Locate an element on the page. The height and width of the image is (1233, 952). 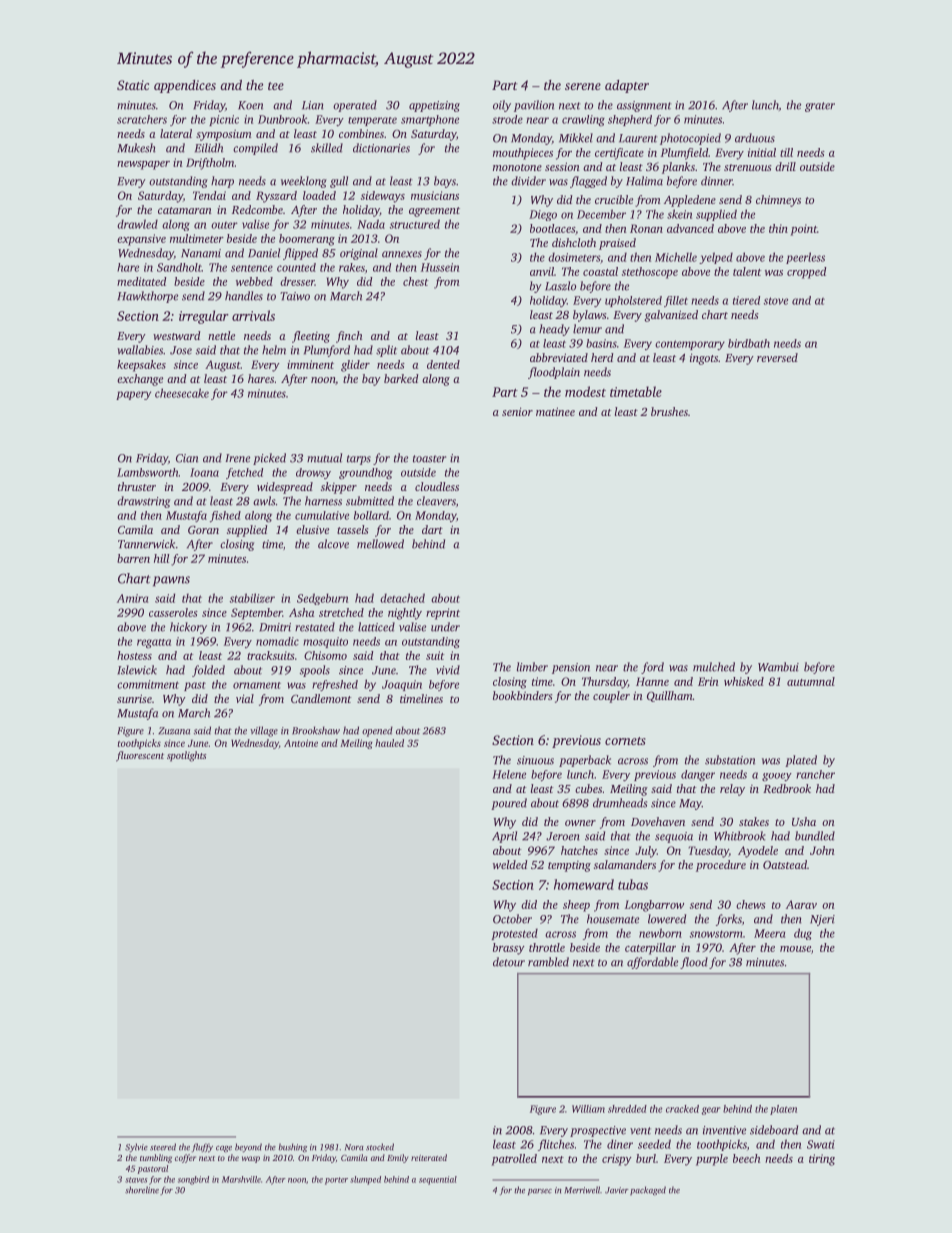
packaged is located at coordinates (648, 1191).
